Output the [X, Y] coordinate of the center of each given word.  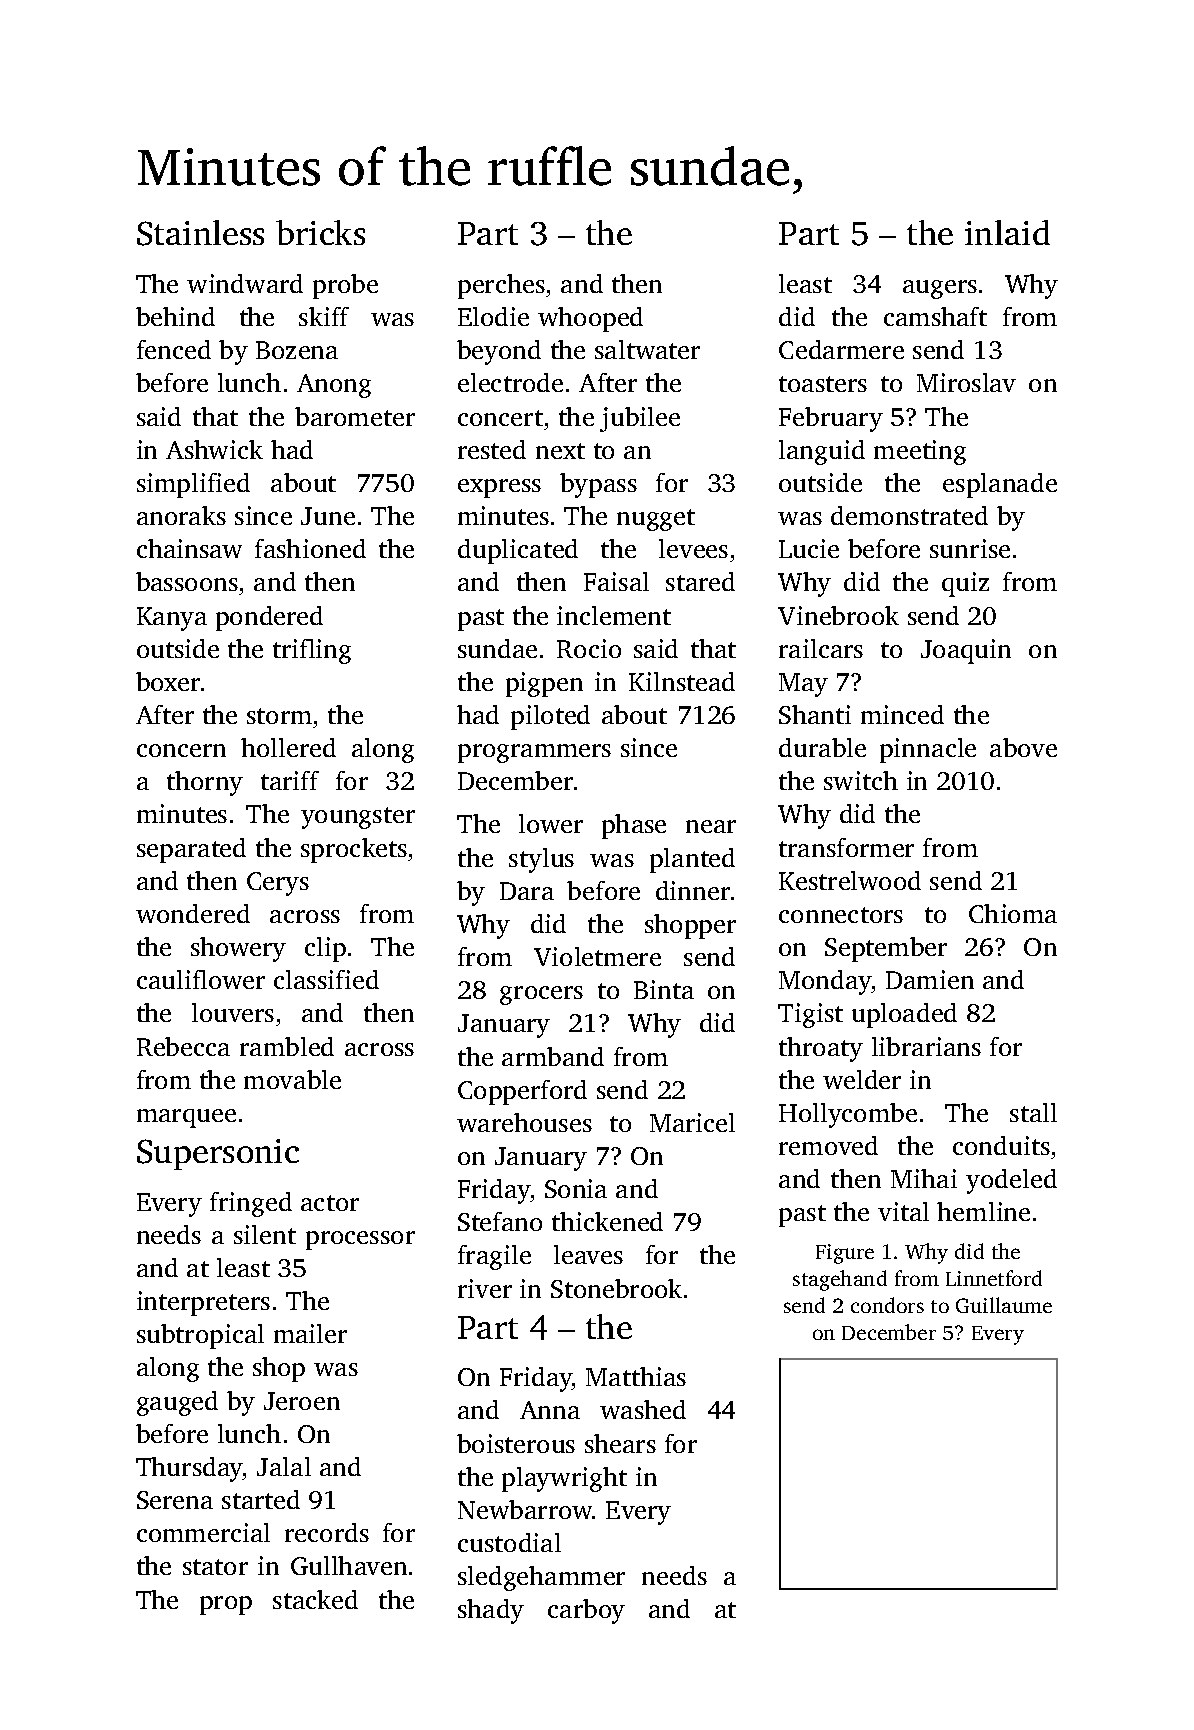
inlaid [1007, 232]
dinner [693, 890]
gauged [177, 1403]
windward [245, 283]
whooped [590, 319]
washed [643, 1409]
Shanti [815, 714]
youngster [358, 818]
